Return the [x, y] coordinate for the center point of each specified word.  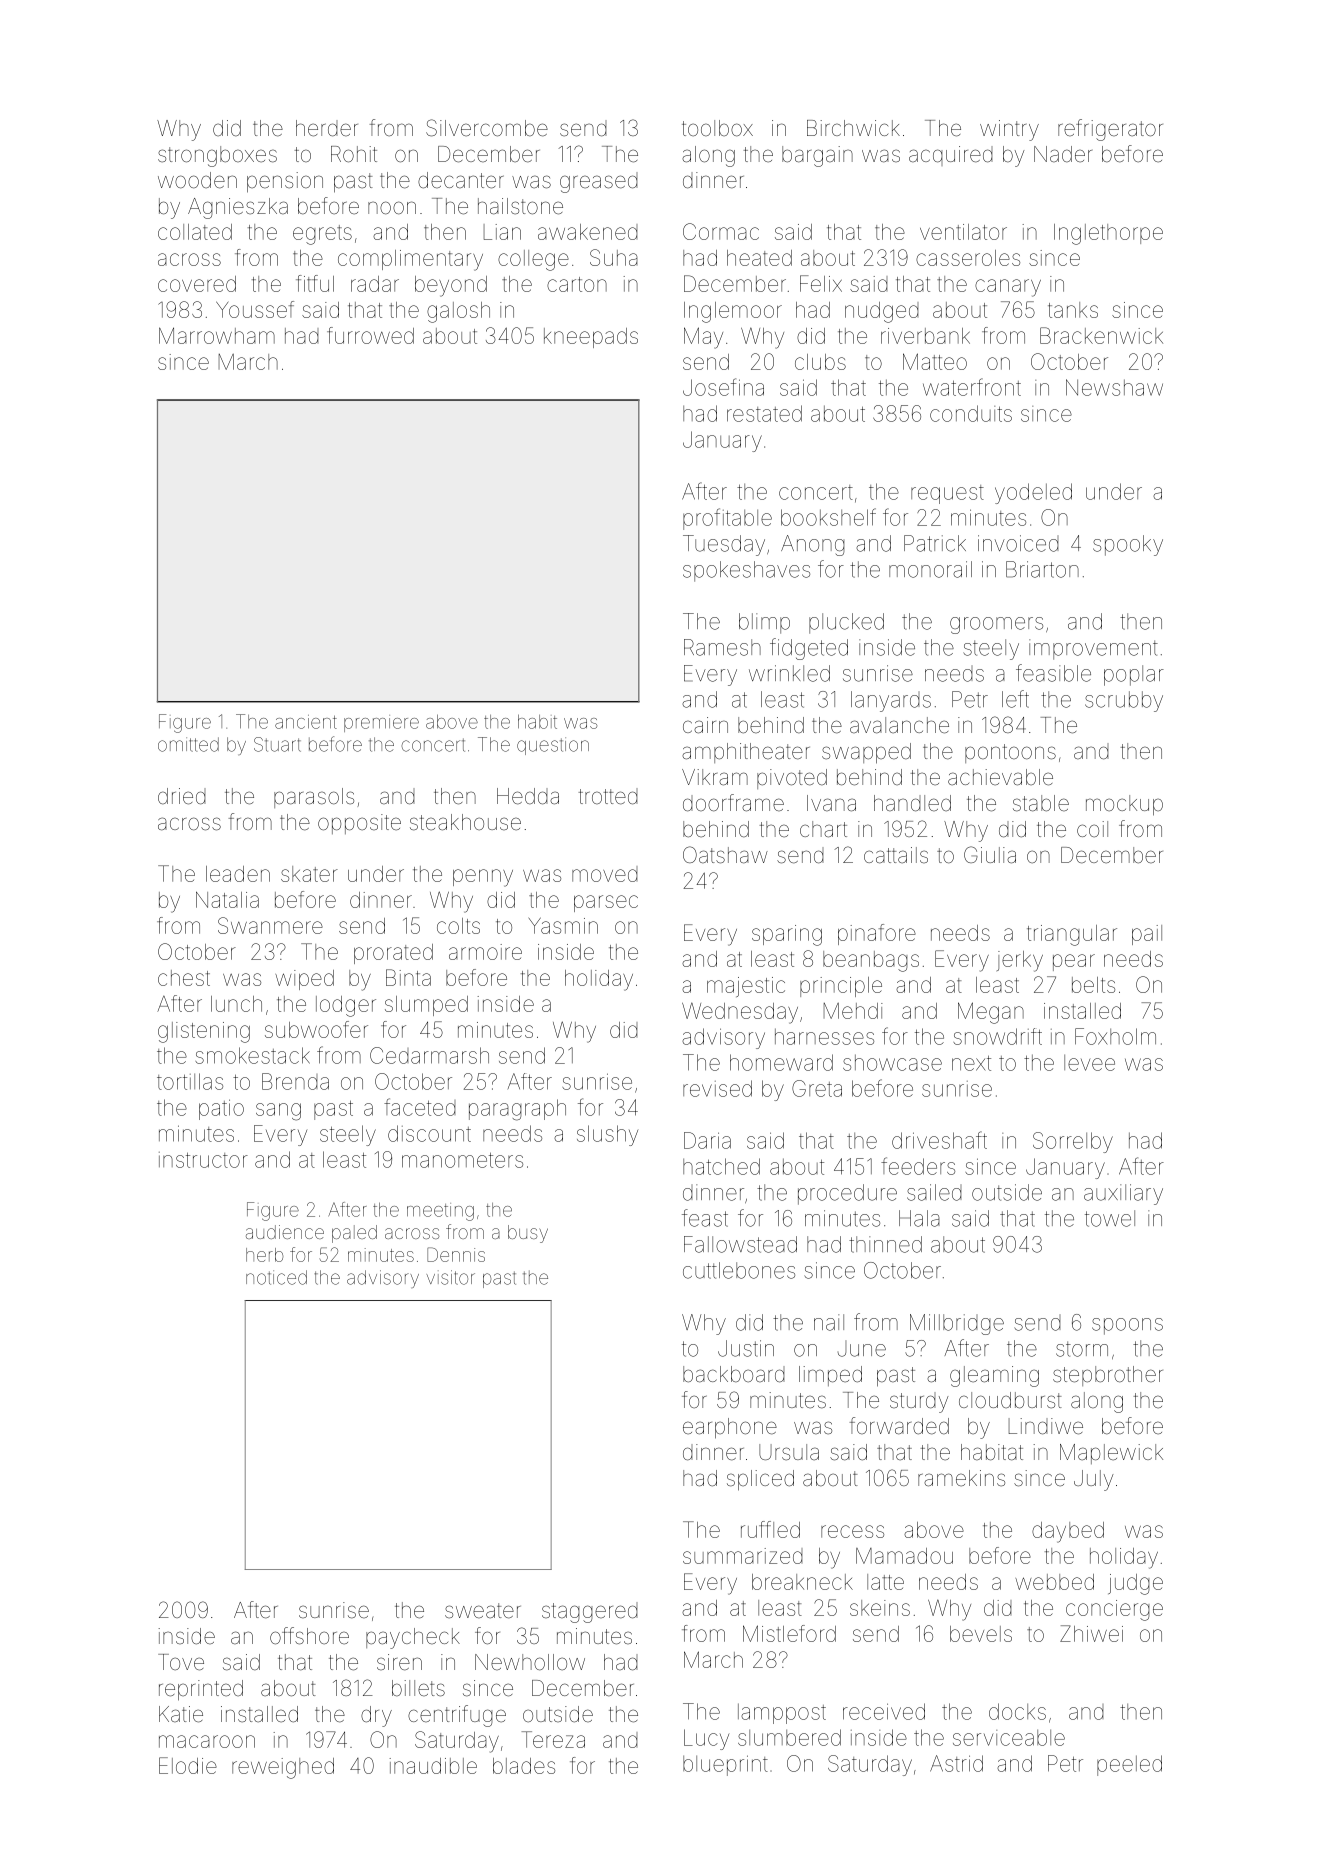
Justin [746, 1348]
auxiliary [1123, 1194]
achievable [1000, 777]
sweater [483, 1611]
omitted [188, 744]
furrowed [370, 335]
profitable [727, 519]
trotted [608, 796]
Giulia [990, 855]
